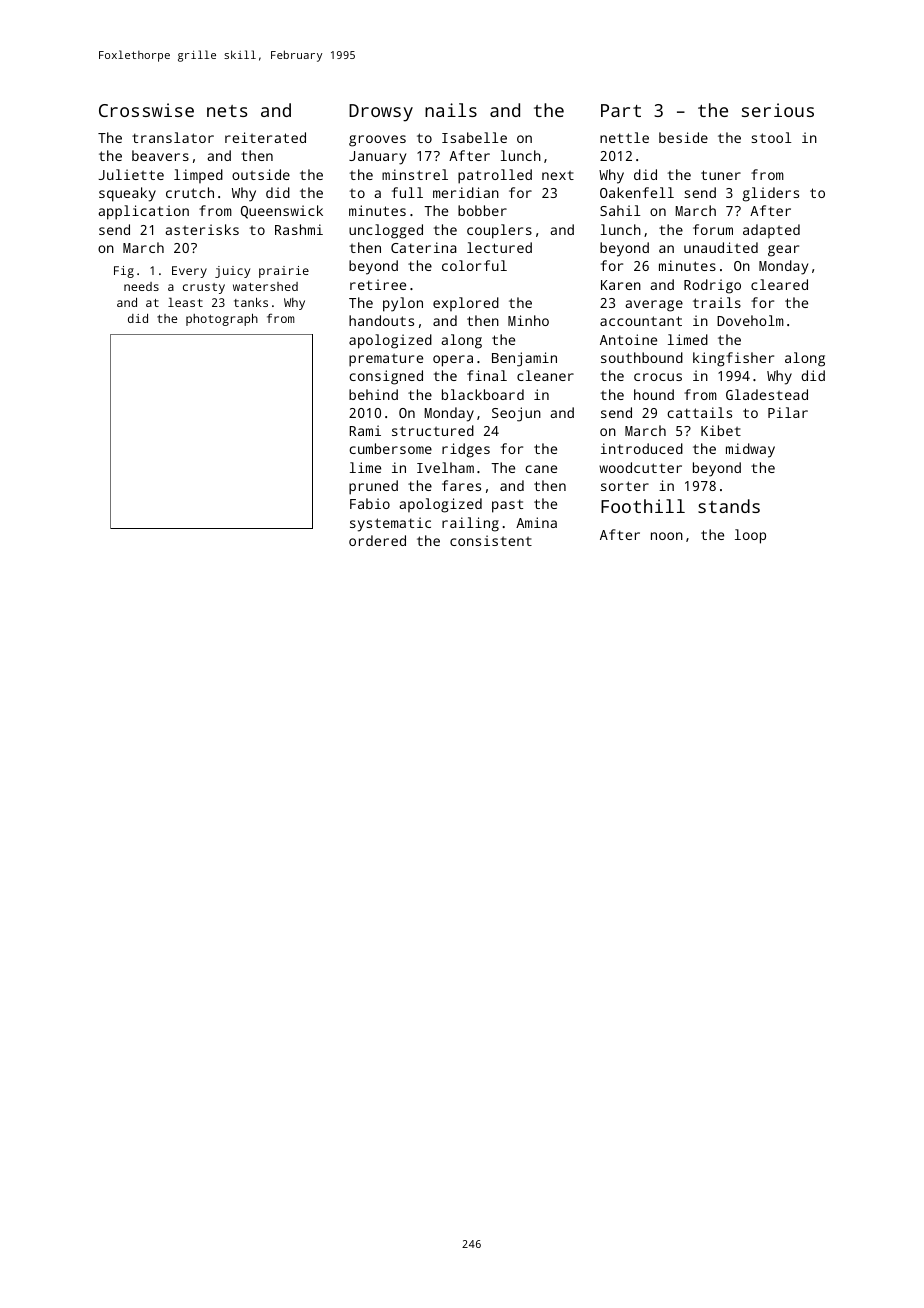 This image has width=924, height=1308. Describe the element at coordinates (365, 430) in the image. I see `Rami` at that location.
